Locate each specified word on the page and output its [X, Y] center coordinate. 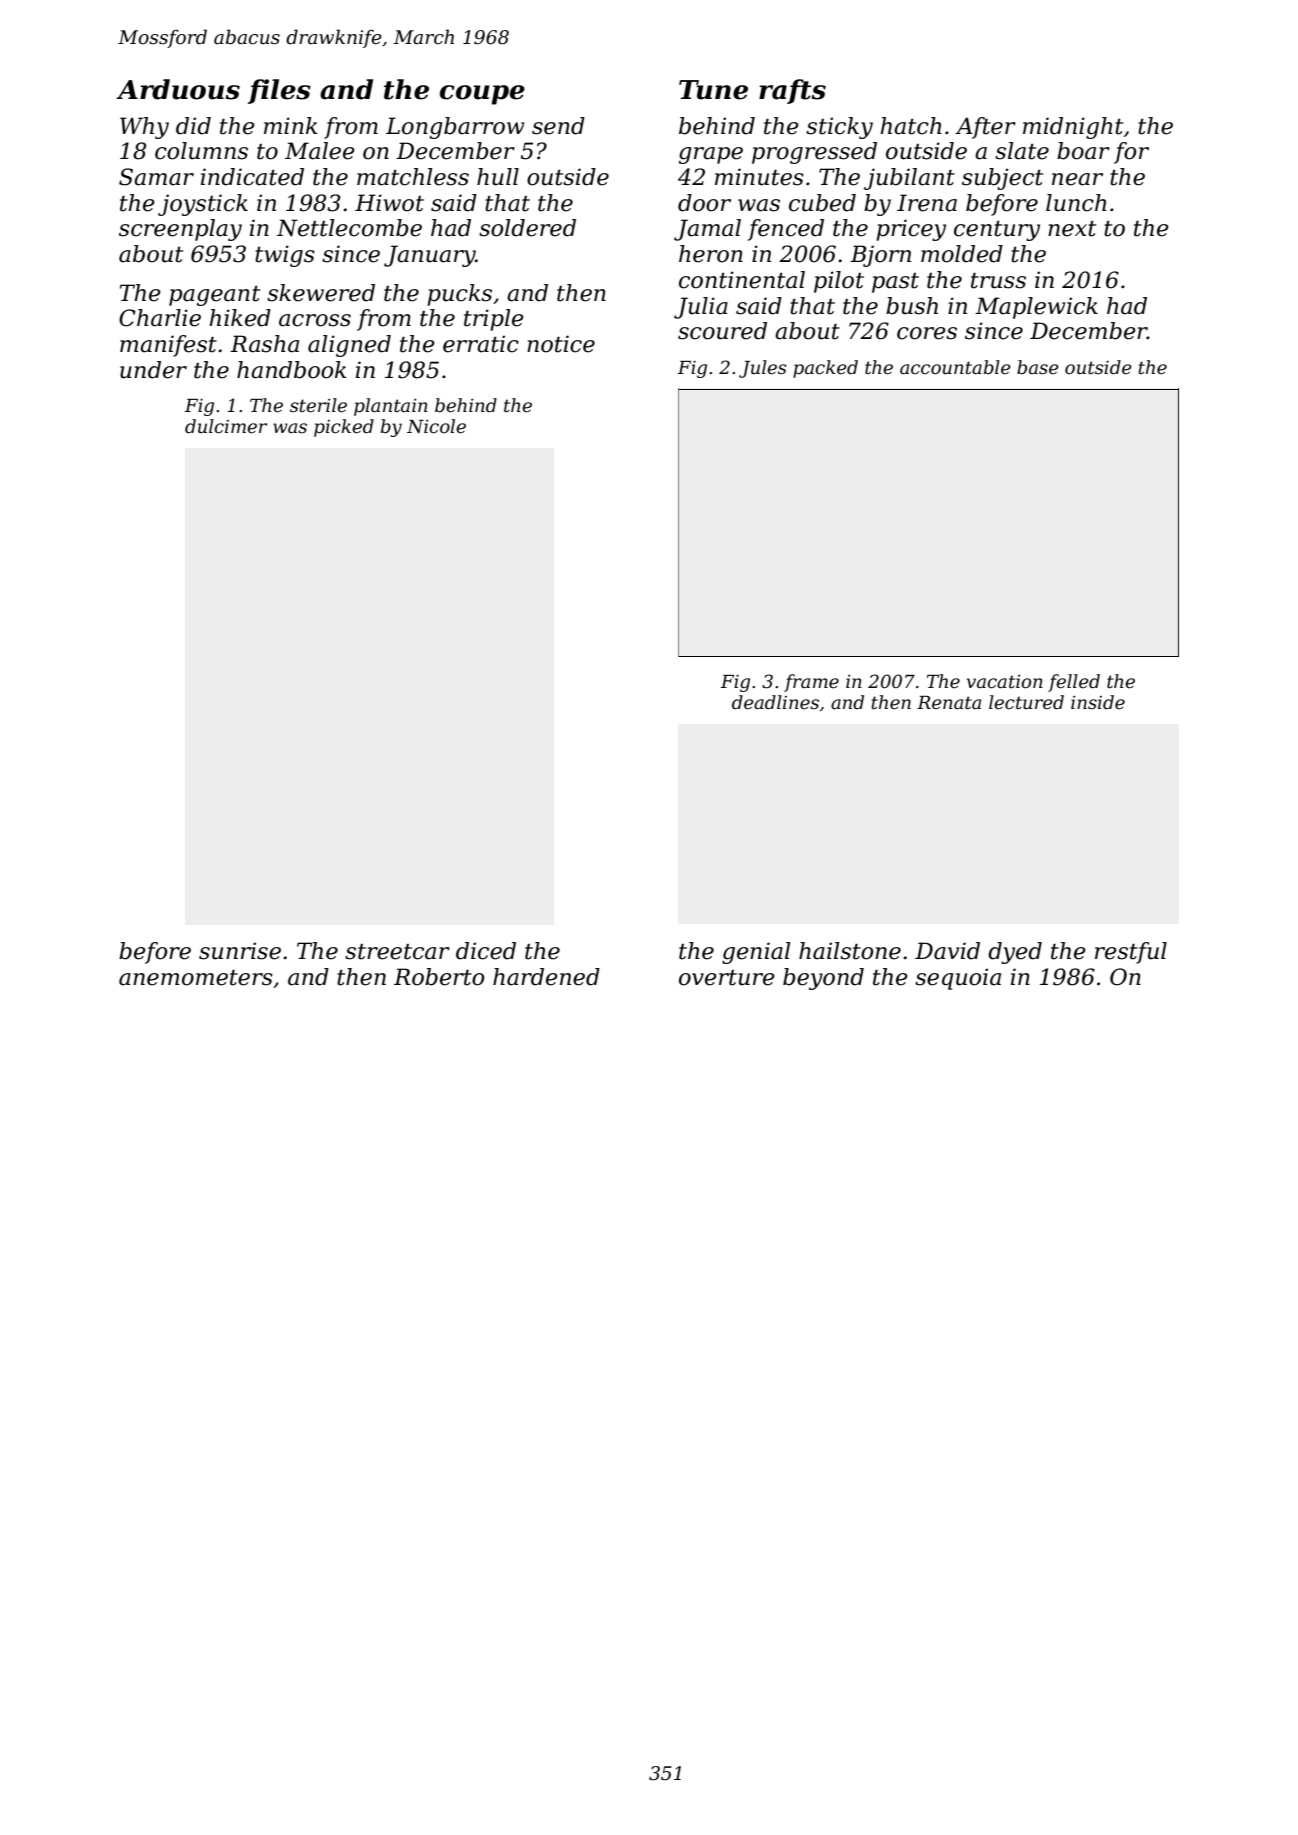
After [985, 128]
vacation [1005, 682]
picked [344, 428]
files [279, 91]
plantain [391, 407]
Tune [713, 90]
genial [756, 953]
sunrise [240, 951]
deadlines [775, 702]
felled [1074, 683]
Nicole [436, 426]
